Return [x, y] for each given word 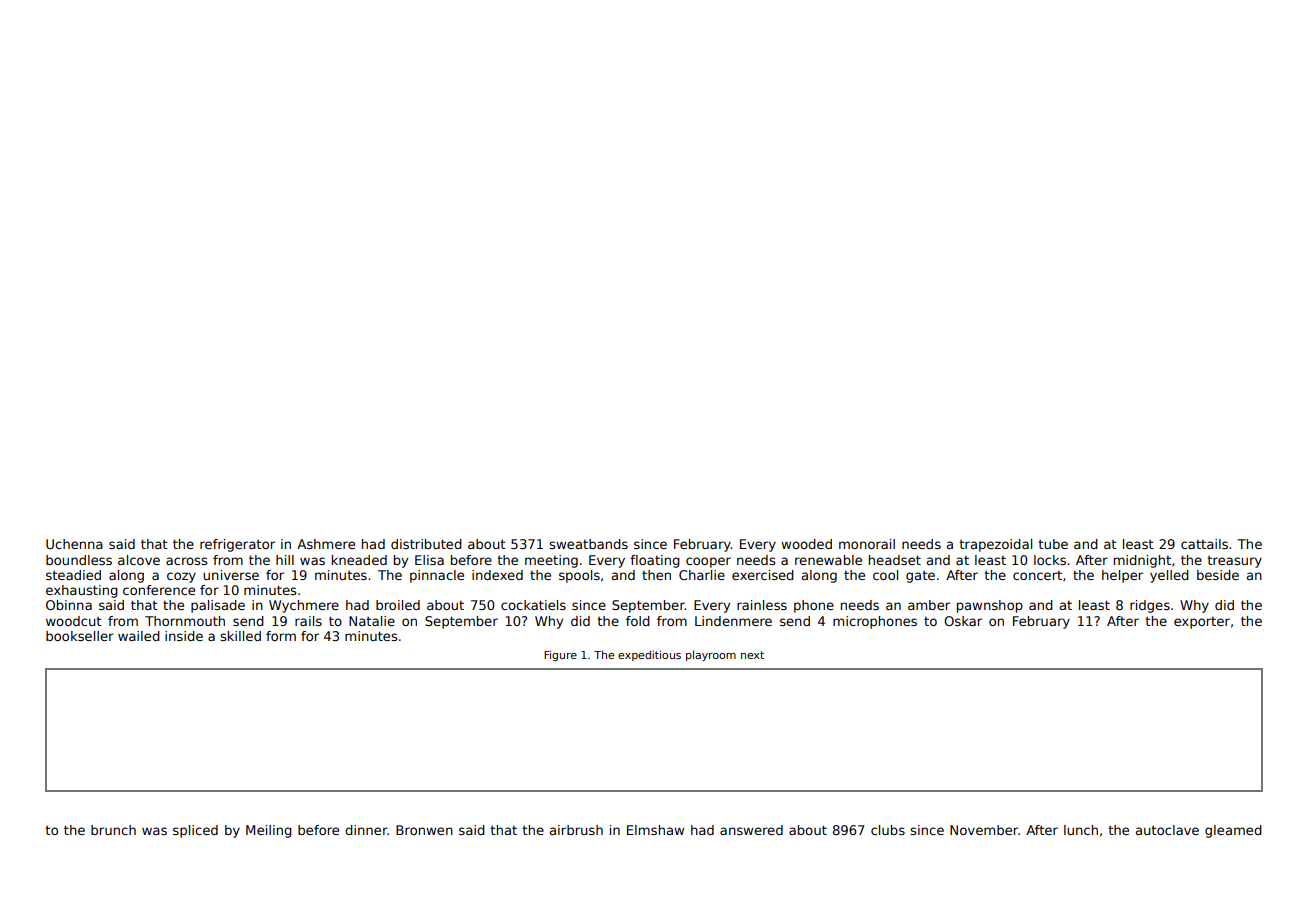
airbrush [576, 830]
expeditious [649, 655]
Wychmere [304, 606]
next [752, 655]
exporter [1202, 623]
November [984, 830]
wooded [806, 544]
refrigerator [237, 545]
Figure [560, 655]
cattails [1204, 544]
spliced [195, 831]
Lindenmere [733, 621]
